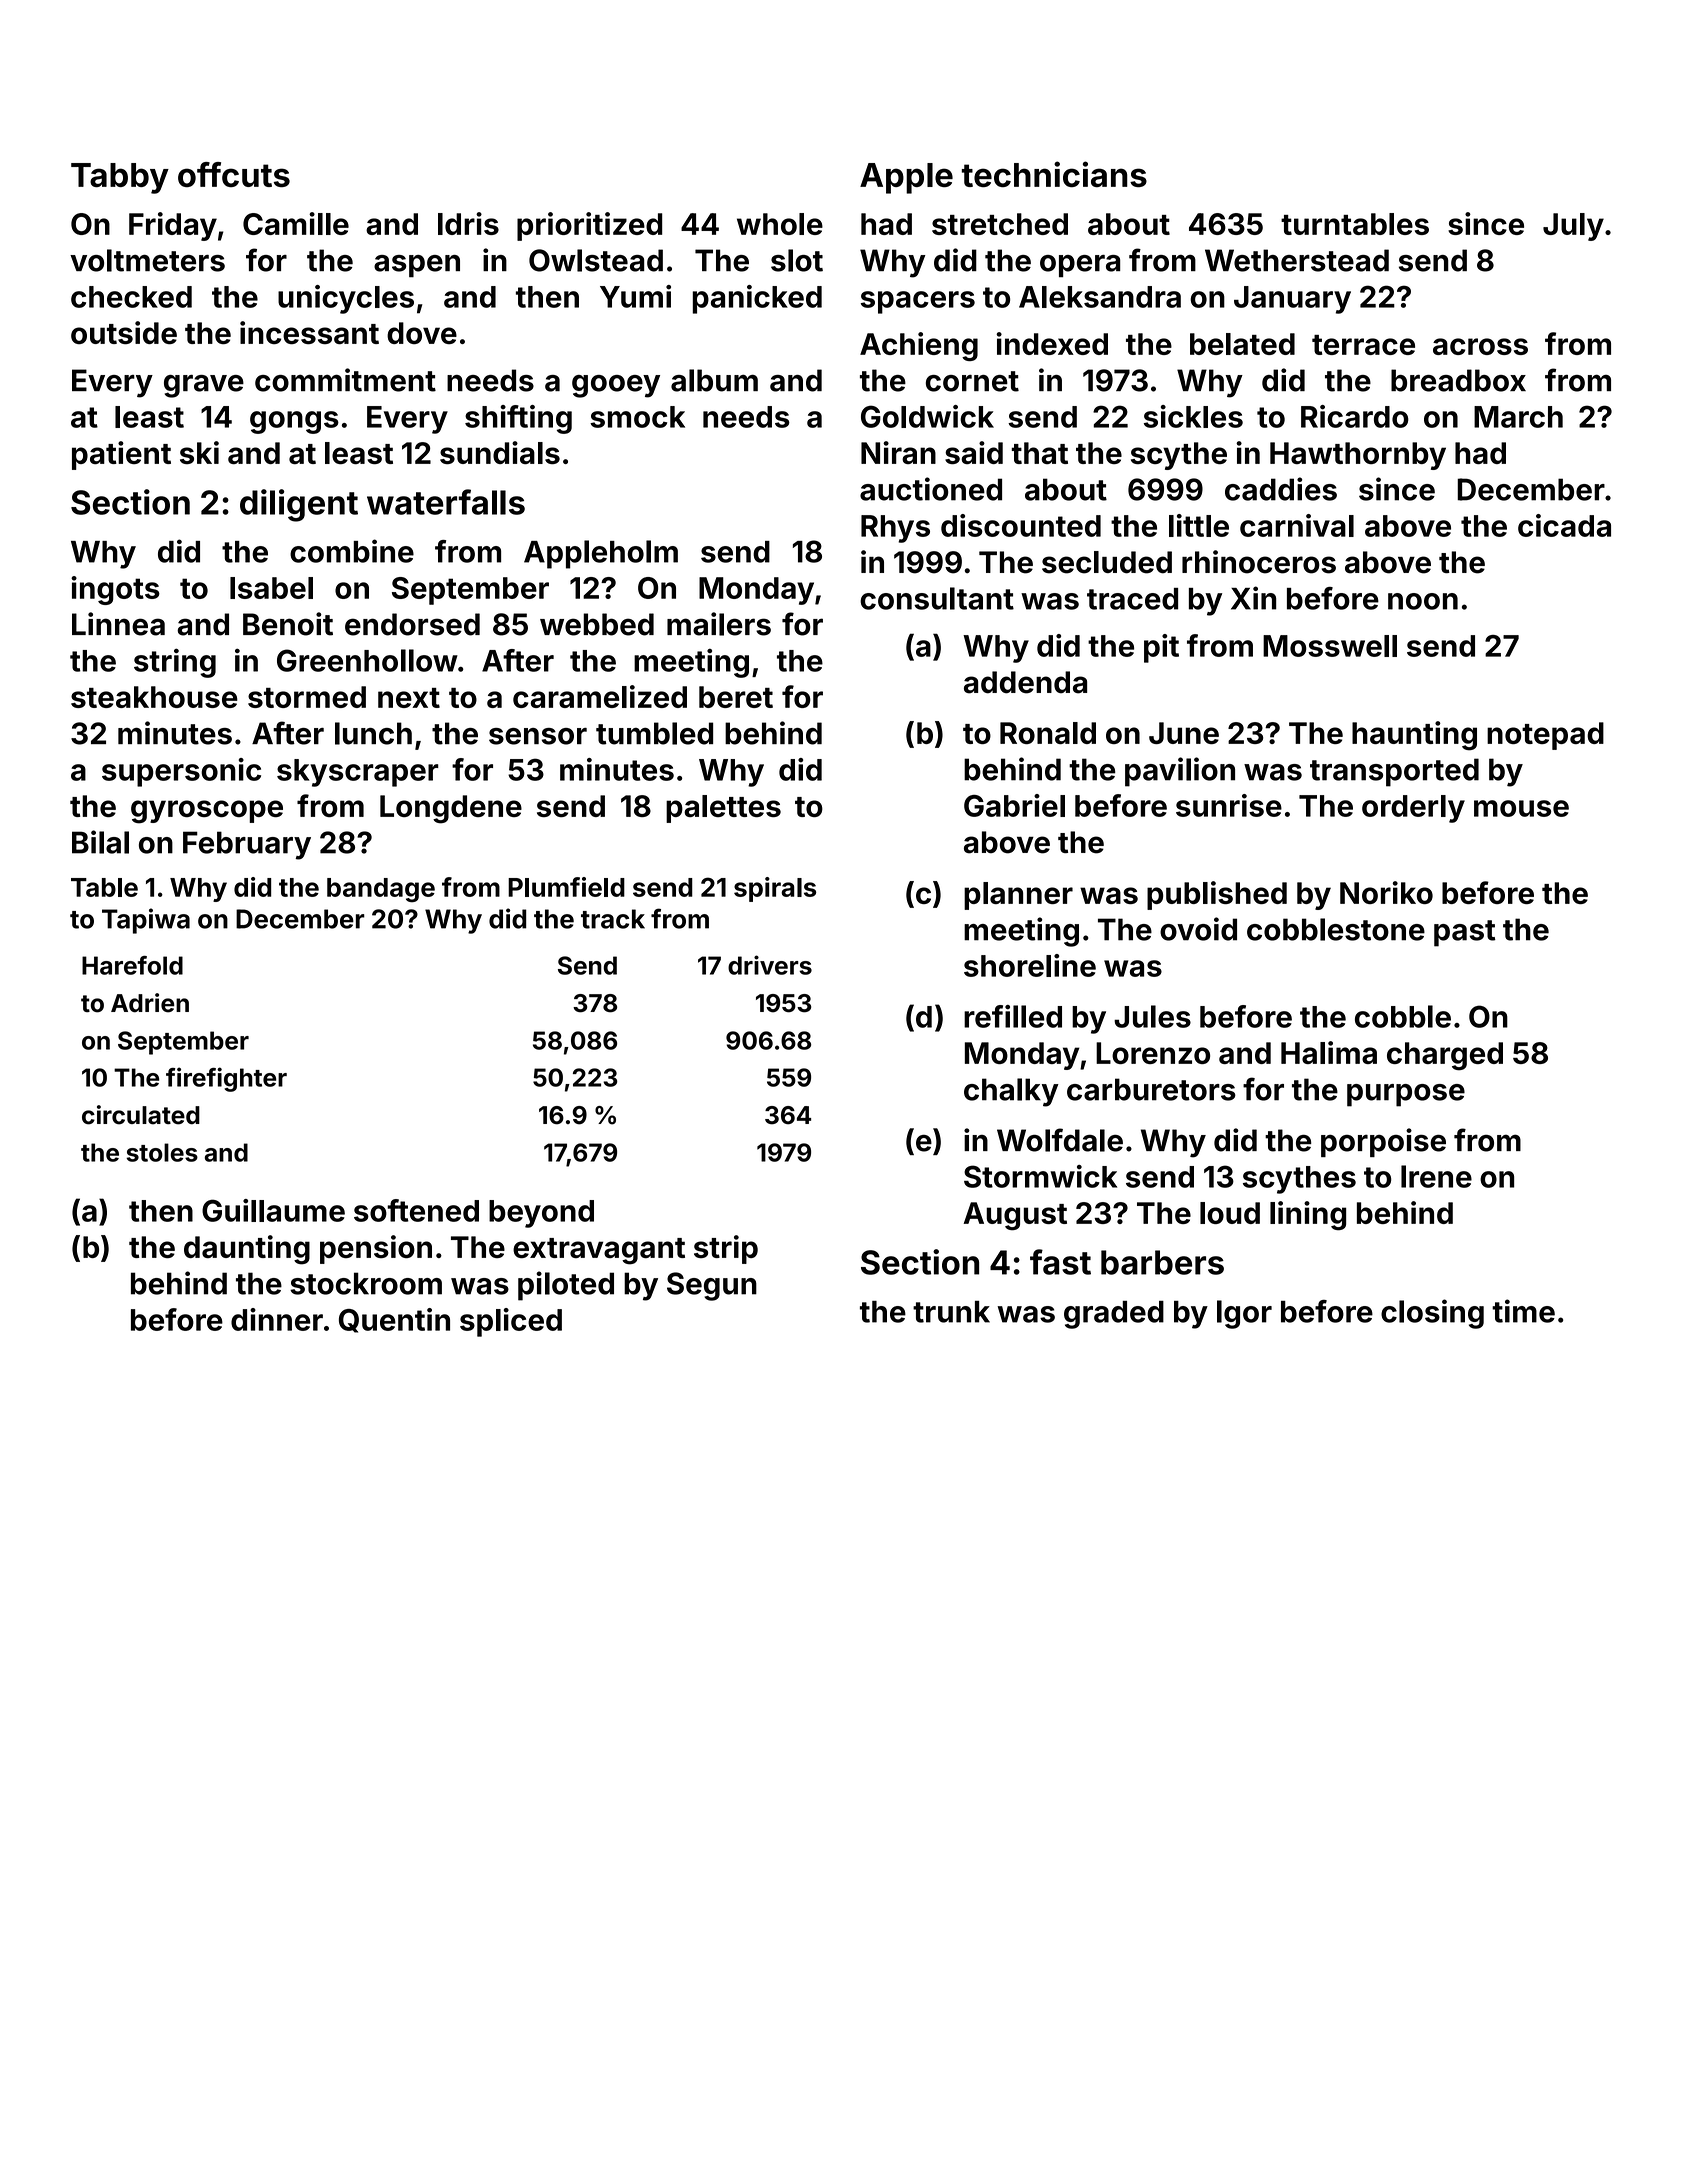  Describe the element at coordinates (273, 1210) in the screenshot. I see `Guillaume` at that location.
